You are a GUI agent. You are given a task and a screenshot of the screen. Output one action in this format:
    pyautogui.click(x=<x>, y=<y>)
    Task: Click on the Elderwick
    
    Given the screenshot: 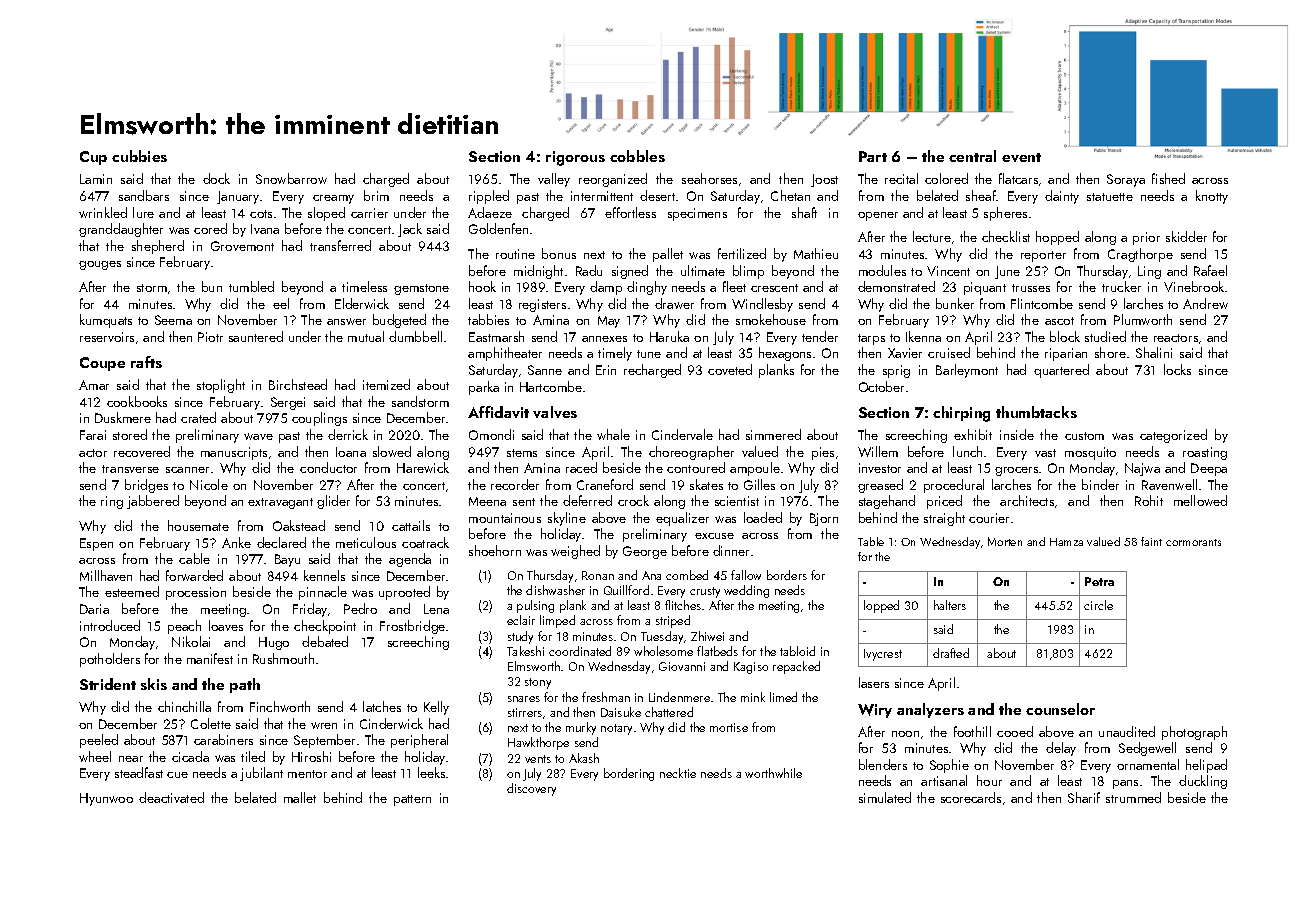 What is the action you would take?
    pyautogui.click(x=362, y=303)
